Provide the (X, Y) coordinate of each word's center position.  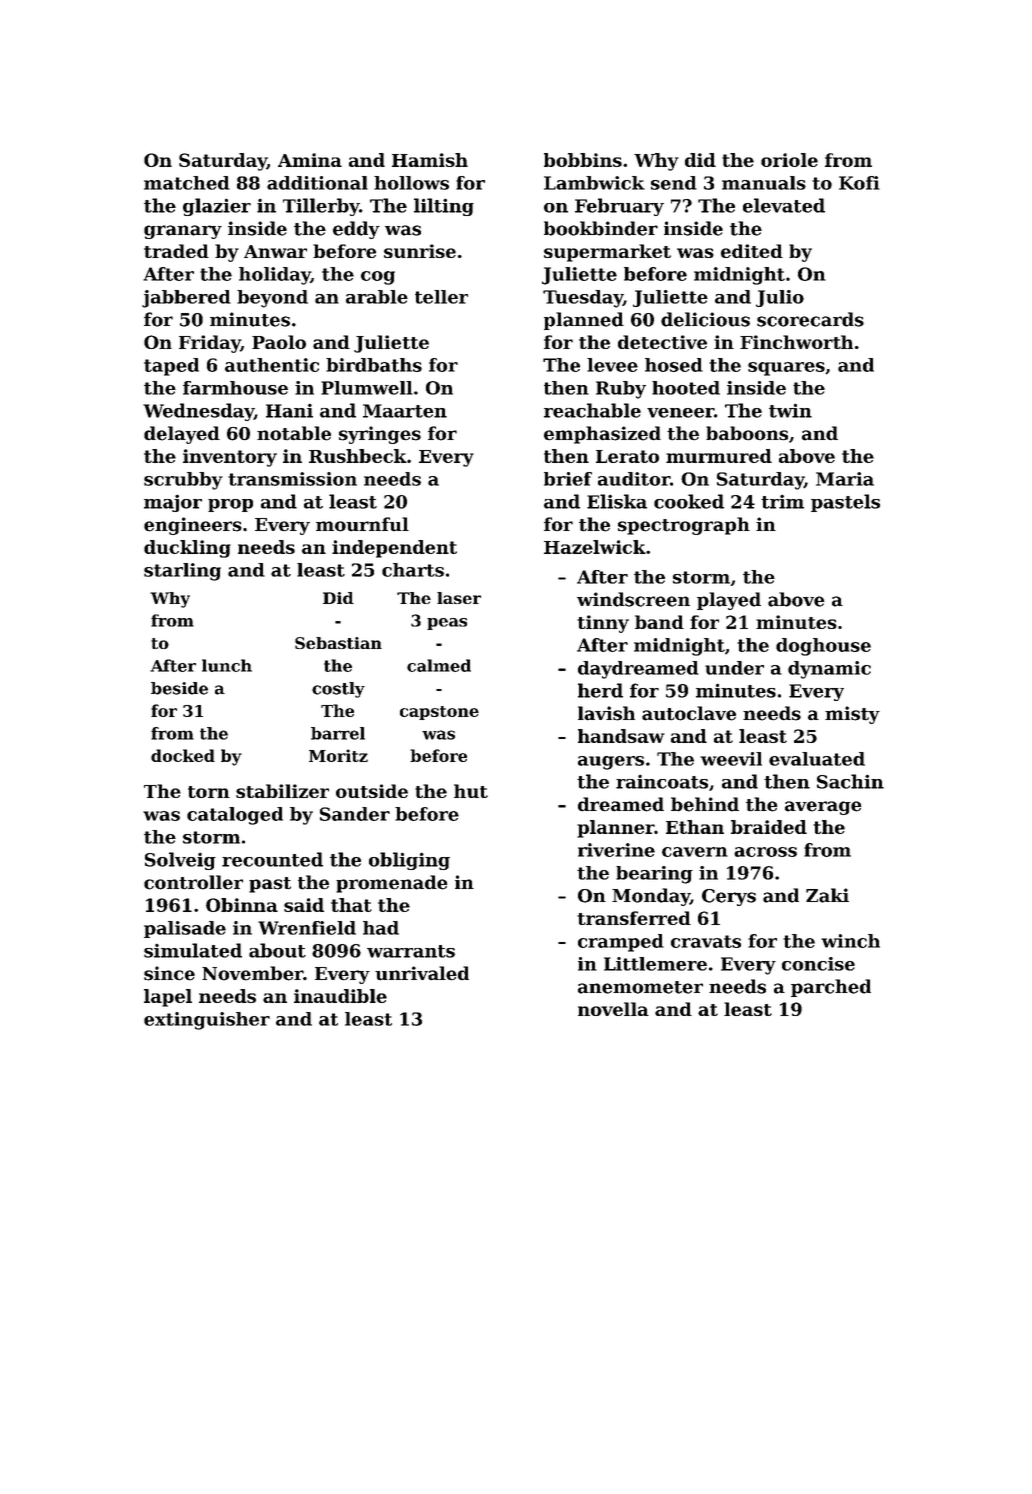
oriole (789, 160)
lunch (227, 665)
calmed (439, 665)
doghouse (823, 647)
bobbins (583, 160)
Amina (310, 160)
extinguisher (207, 1021)
